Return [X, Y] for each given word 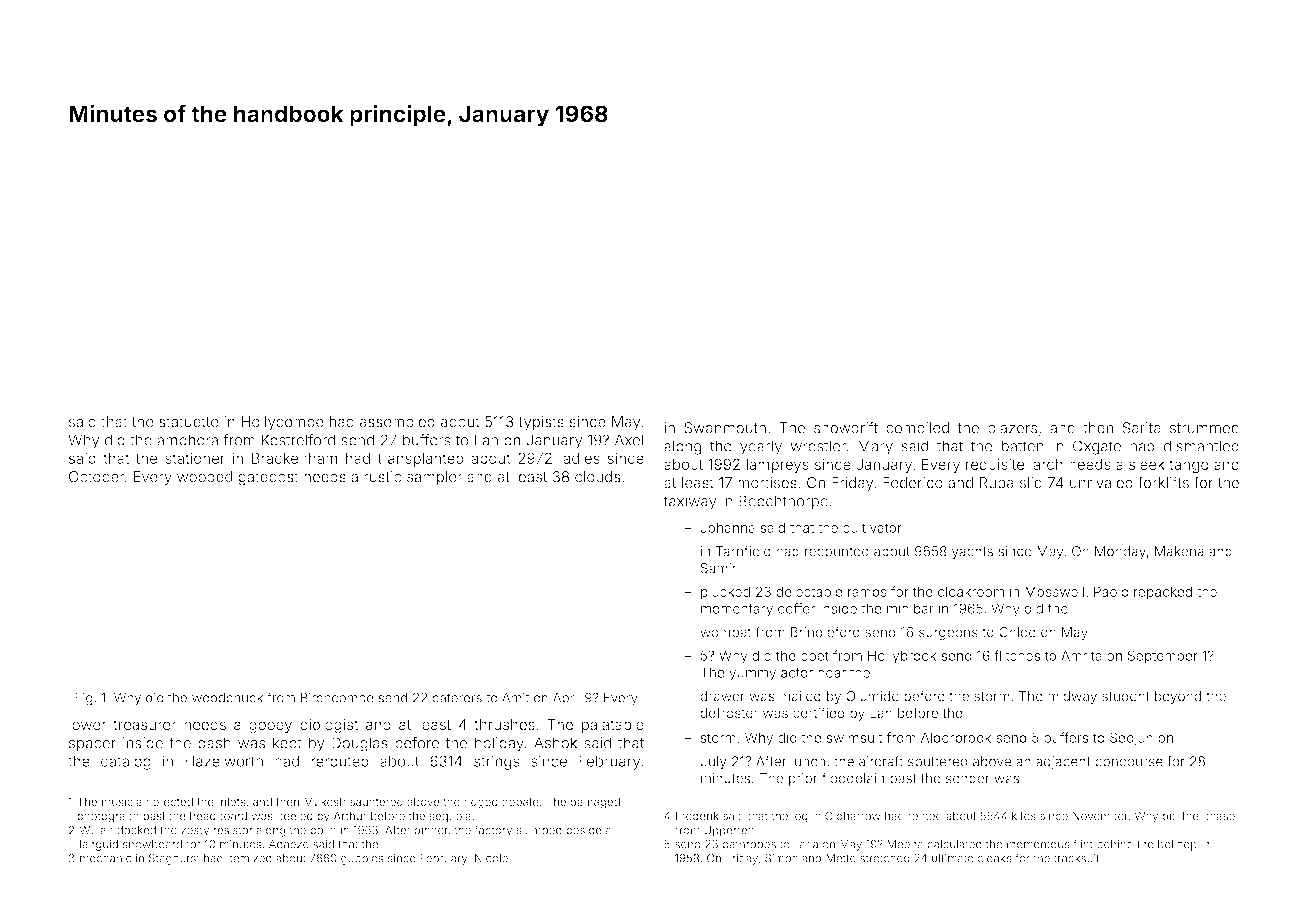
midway [1072, 697]
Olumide [872, 696]
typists [541, 423]
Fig [84, 699]
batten [1023, 446]
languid [99, 845]
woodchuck [227, 698]
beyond [1178, 697]
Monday [1120, 552]
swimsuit [854, 737]
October [97, 477]
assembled [397, 422]
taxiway [690, 502]
